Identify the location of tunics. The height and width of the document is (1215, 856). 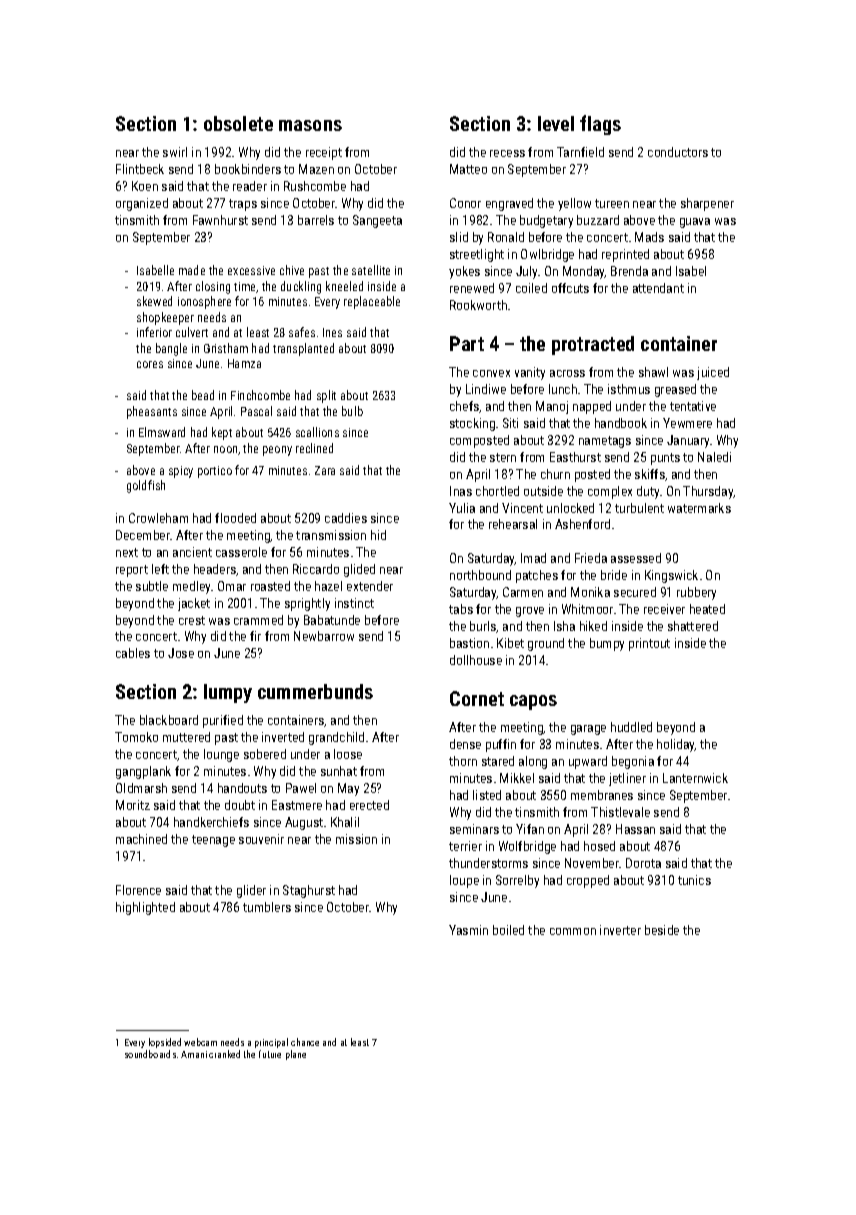
(694, 880).
